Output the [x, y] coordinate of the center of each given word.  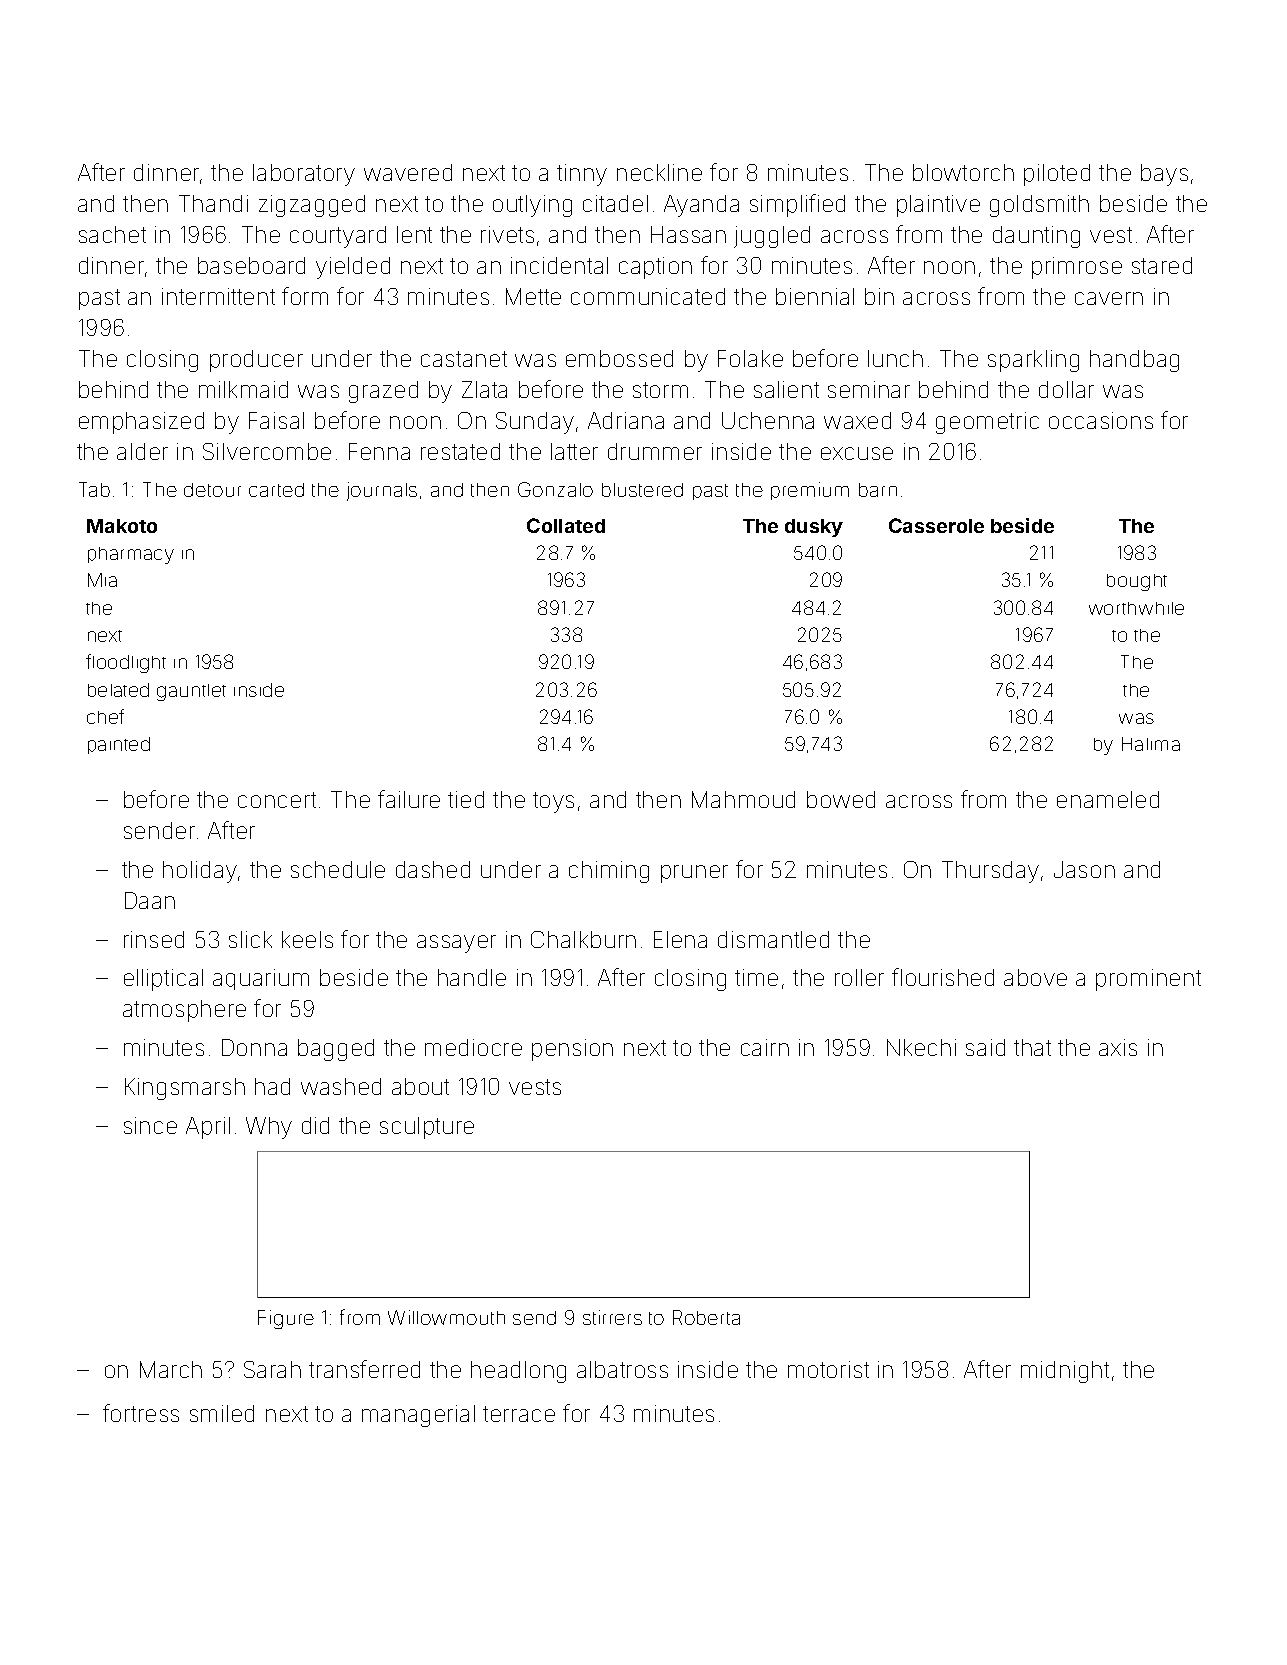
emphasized [141, 423]
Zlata [484, 389]
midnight [1065, 1372]
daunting [1036, 237]
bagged [336, 1050]
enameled [1108, 799]
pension [572, 1050]
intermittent [218, 296]
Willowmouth [446, 1317]
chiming [609, 872]
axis [1118, 1047]
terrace [519, 1414]
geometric [987, 423]
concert [277, 800]
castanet [464, 359]
